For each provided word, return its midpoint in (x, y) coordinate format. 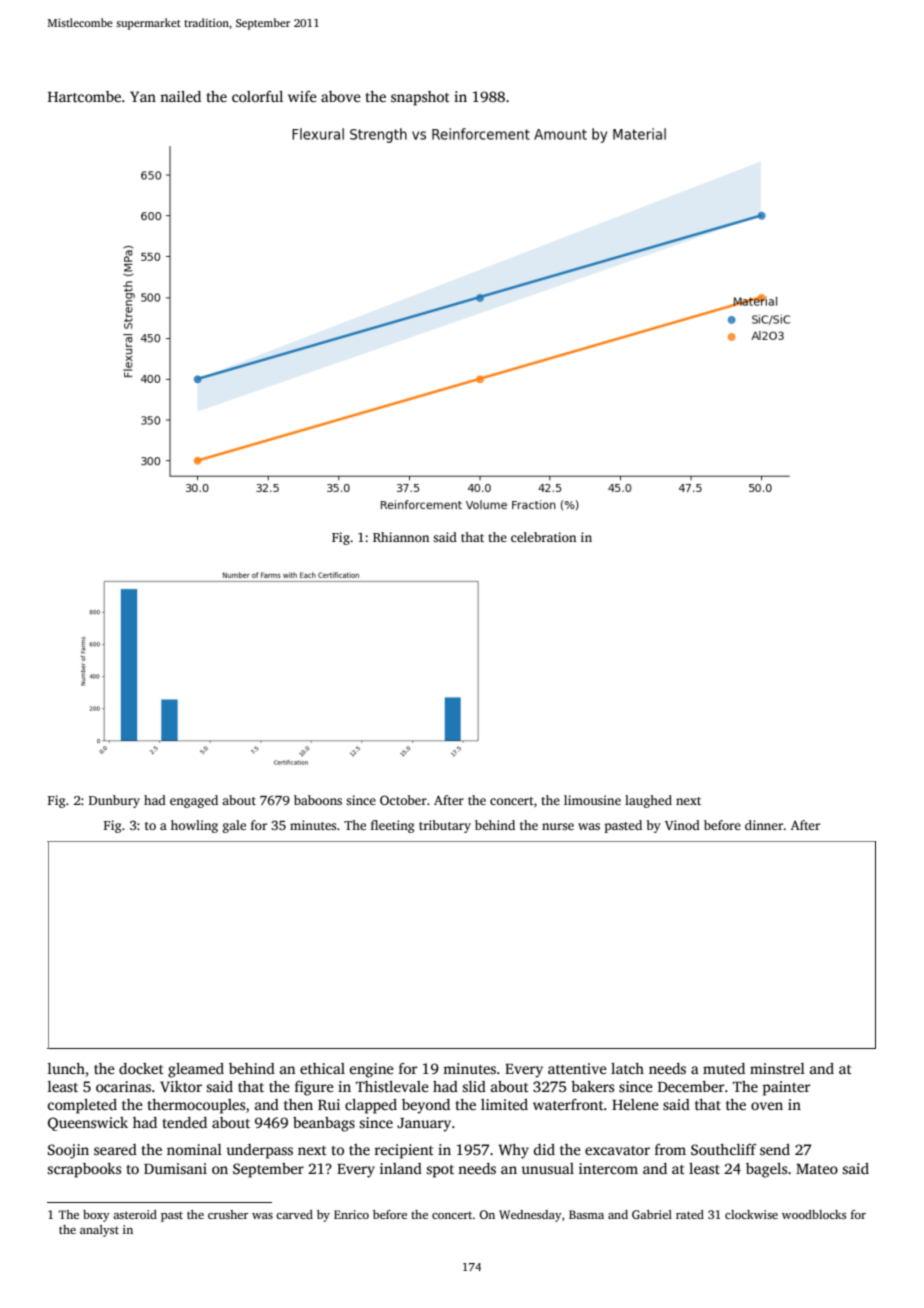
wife (302, 96)
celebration (543, 537)
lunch (66, 1068)
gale (234, 826)
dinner (764, 825)
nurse (558, 826)
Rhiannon (401, 537)
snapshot (420, 98)
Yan (143, 96)
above (341, 96)
